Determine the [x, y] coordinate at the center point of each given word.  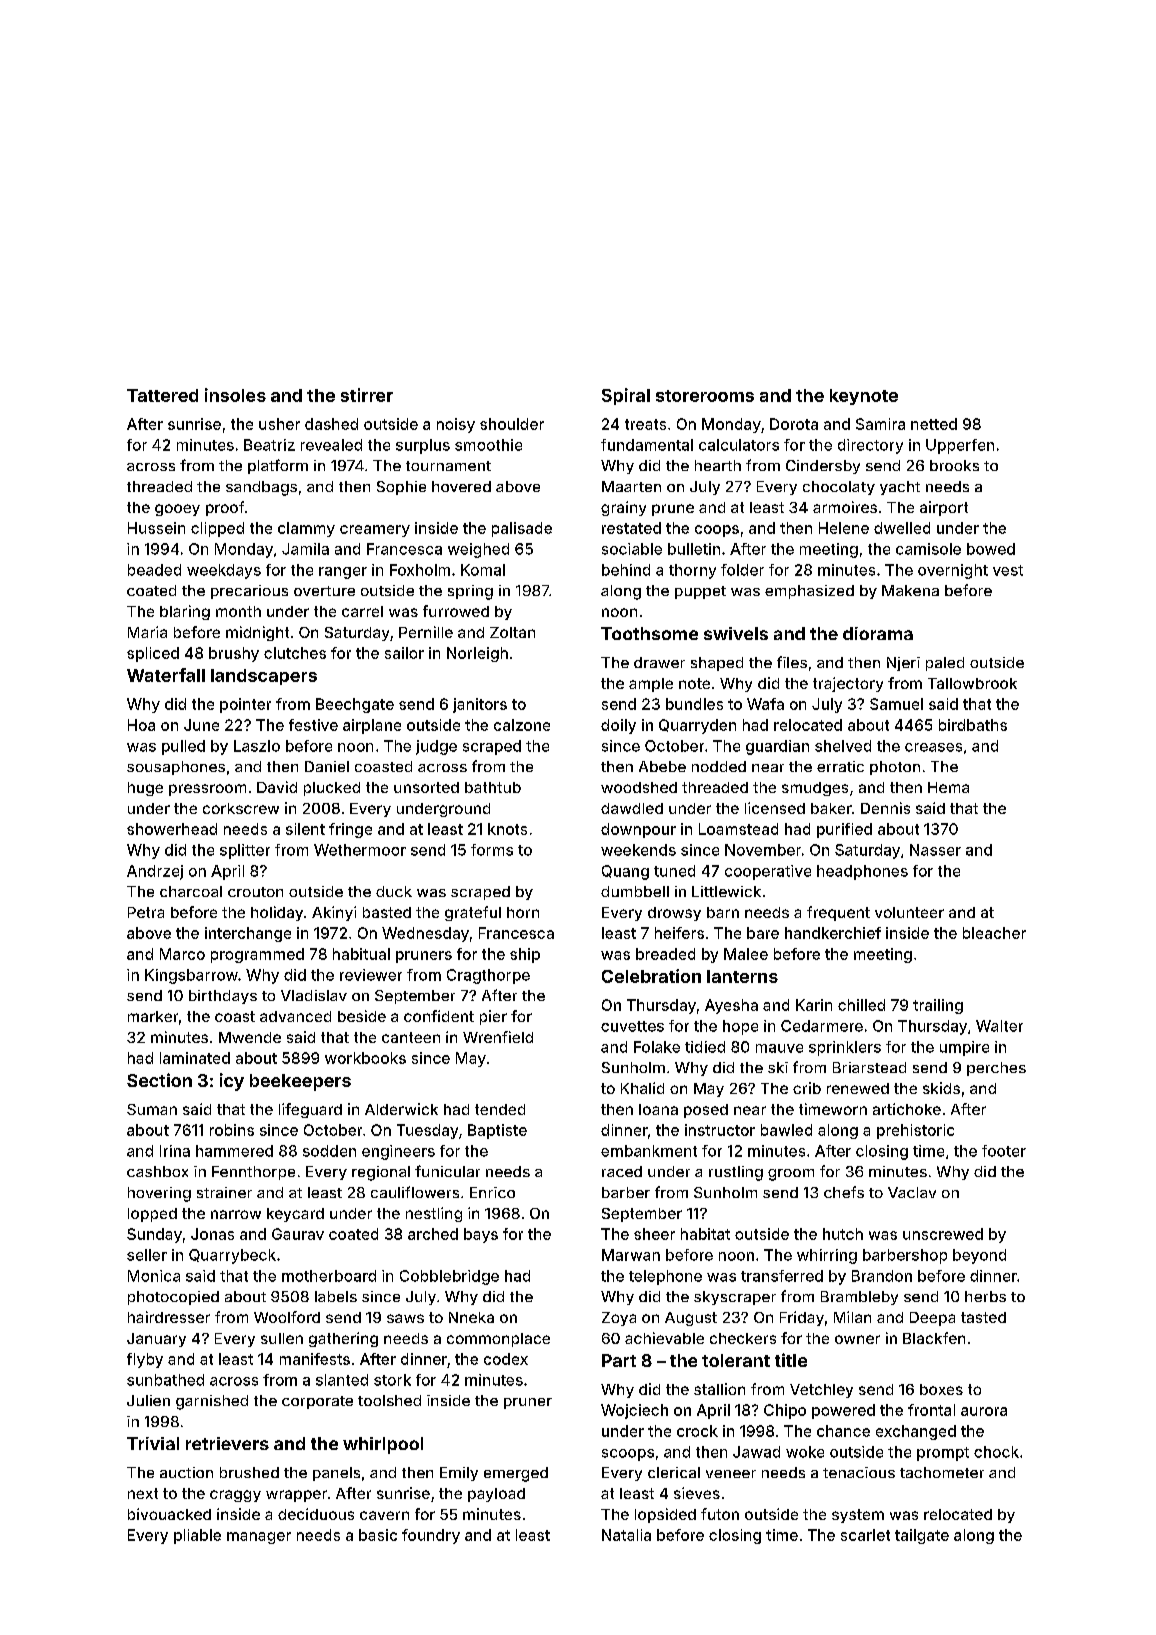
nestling [434, 1214]
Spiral [626, 396]
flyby [145, 1360]
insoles [235, 395]
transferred [782, 1276]
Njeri [903, 664]
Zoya [619, 1319]
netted [934, 424]
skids [941, 1088]
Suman [152, 1109]
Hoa [141, 725]
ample [651, 685]
